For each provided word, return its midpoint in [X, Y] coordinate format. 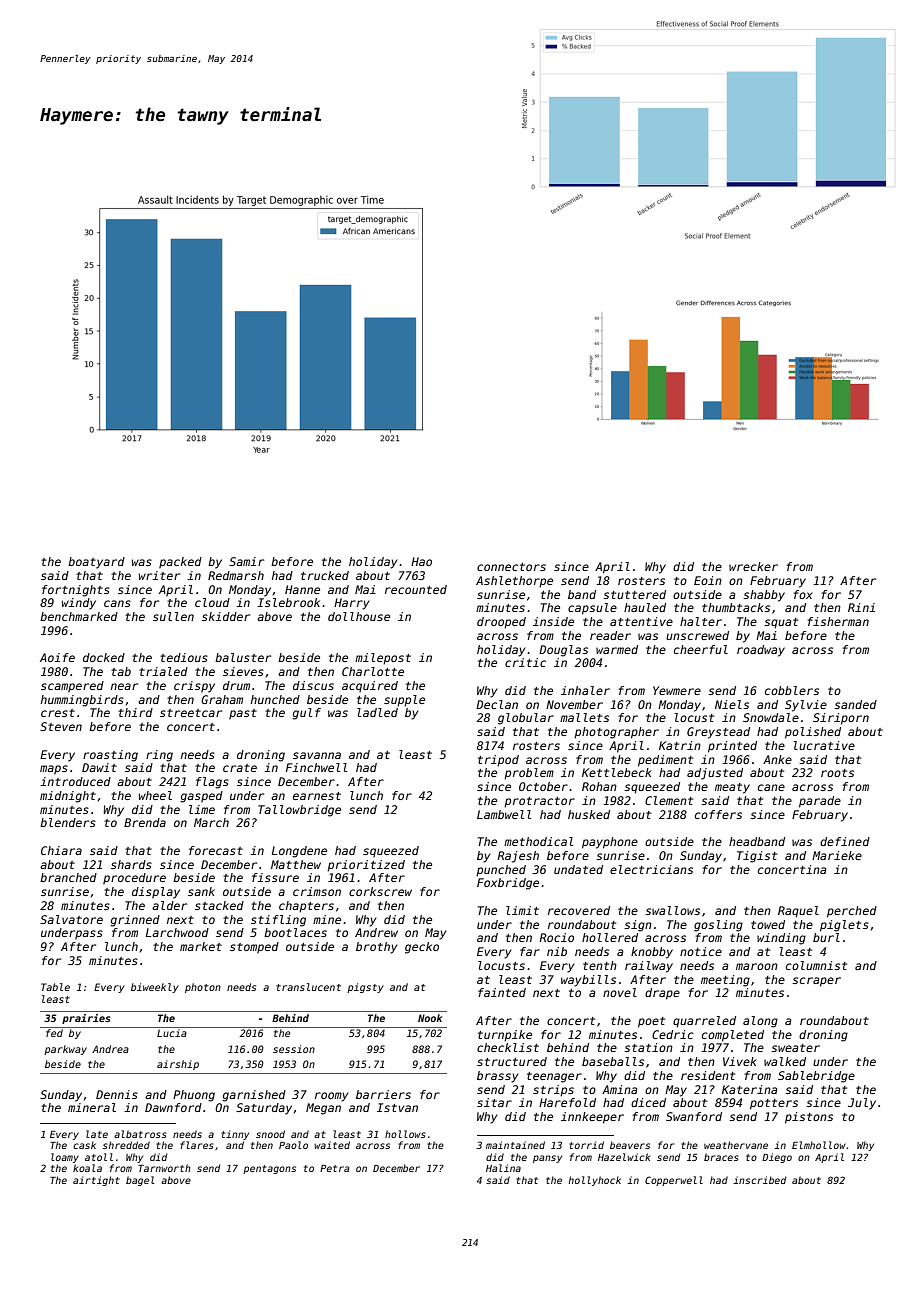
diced [648, 1102]
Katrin [680, 745]
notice [701, 951]
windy [79, 604]
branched [68, 877]
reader [610, 635]
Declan [497, 704]
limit [522, 910]
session [294, 1049]
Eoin [708, 580]
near [124, 686]
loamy [65, 1158]
